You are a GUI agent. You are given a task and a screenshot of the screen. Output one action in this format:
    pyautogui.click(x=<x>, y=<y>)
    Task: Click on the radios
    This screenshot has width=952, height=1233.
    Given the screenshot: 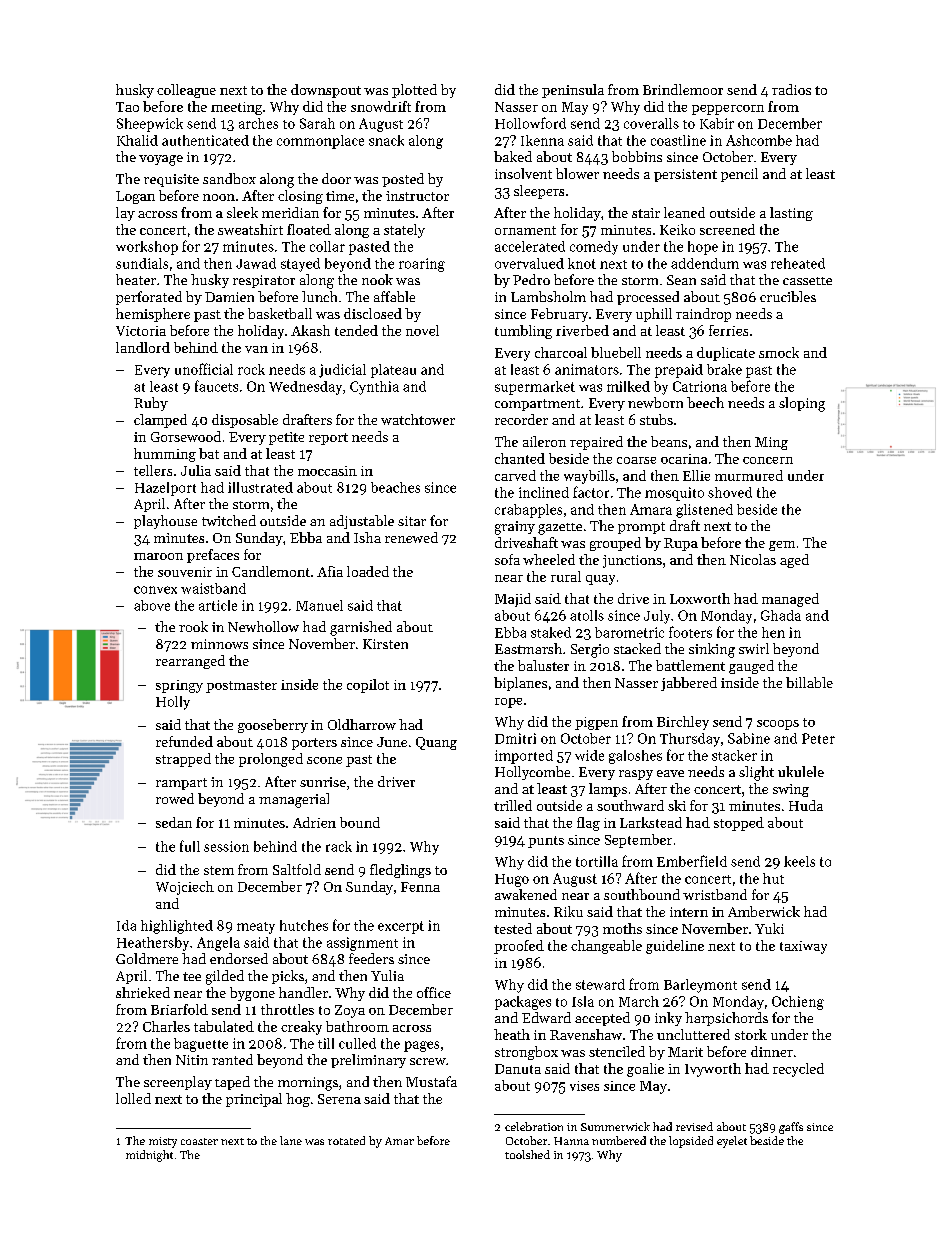 What is the action you would take?
    pyautogui.click(x=791, y=89)
